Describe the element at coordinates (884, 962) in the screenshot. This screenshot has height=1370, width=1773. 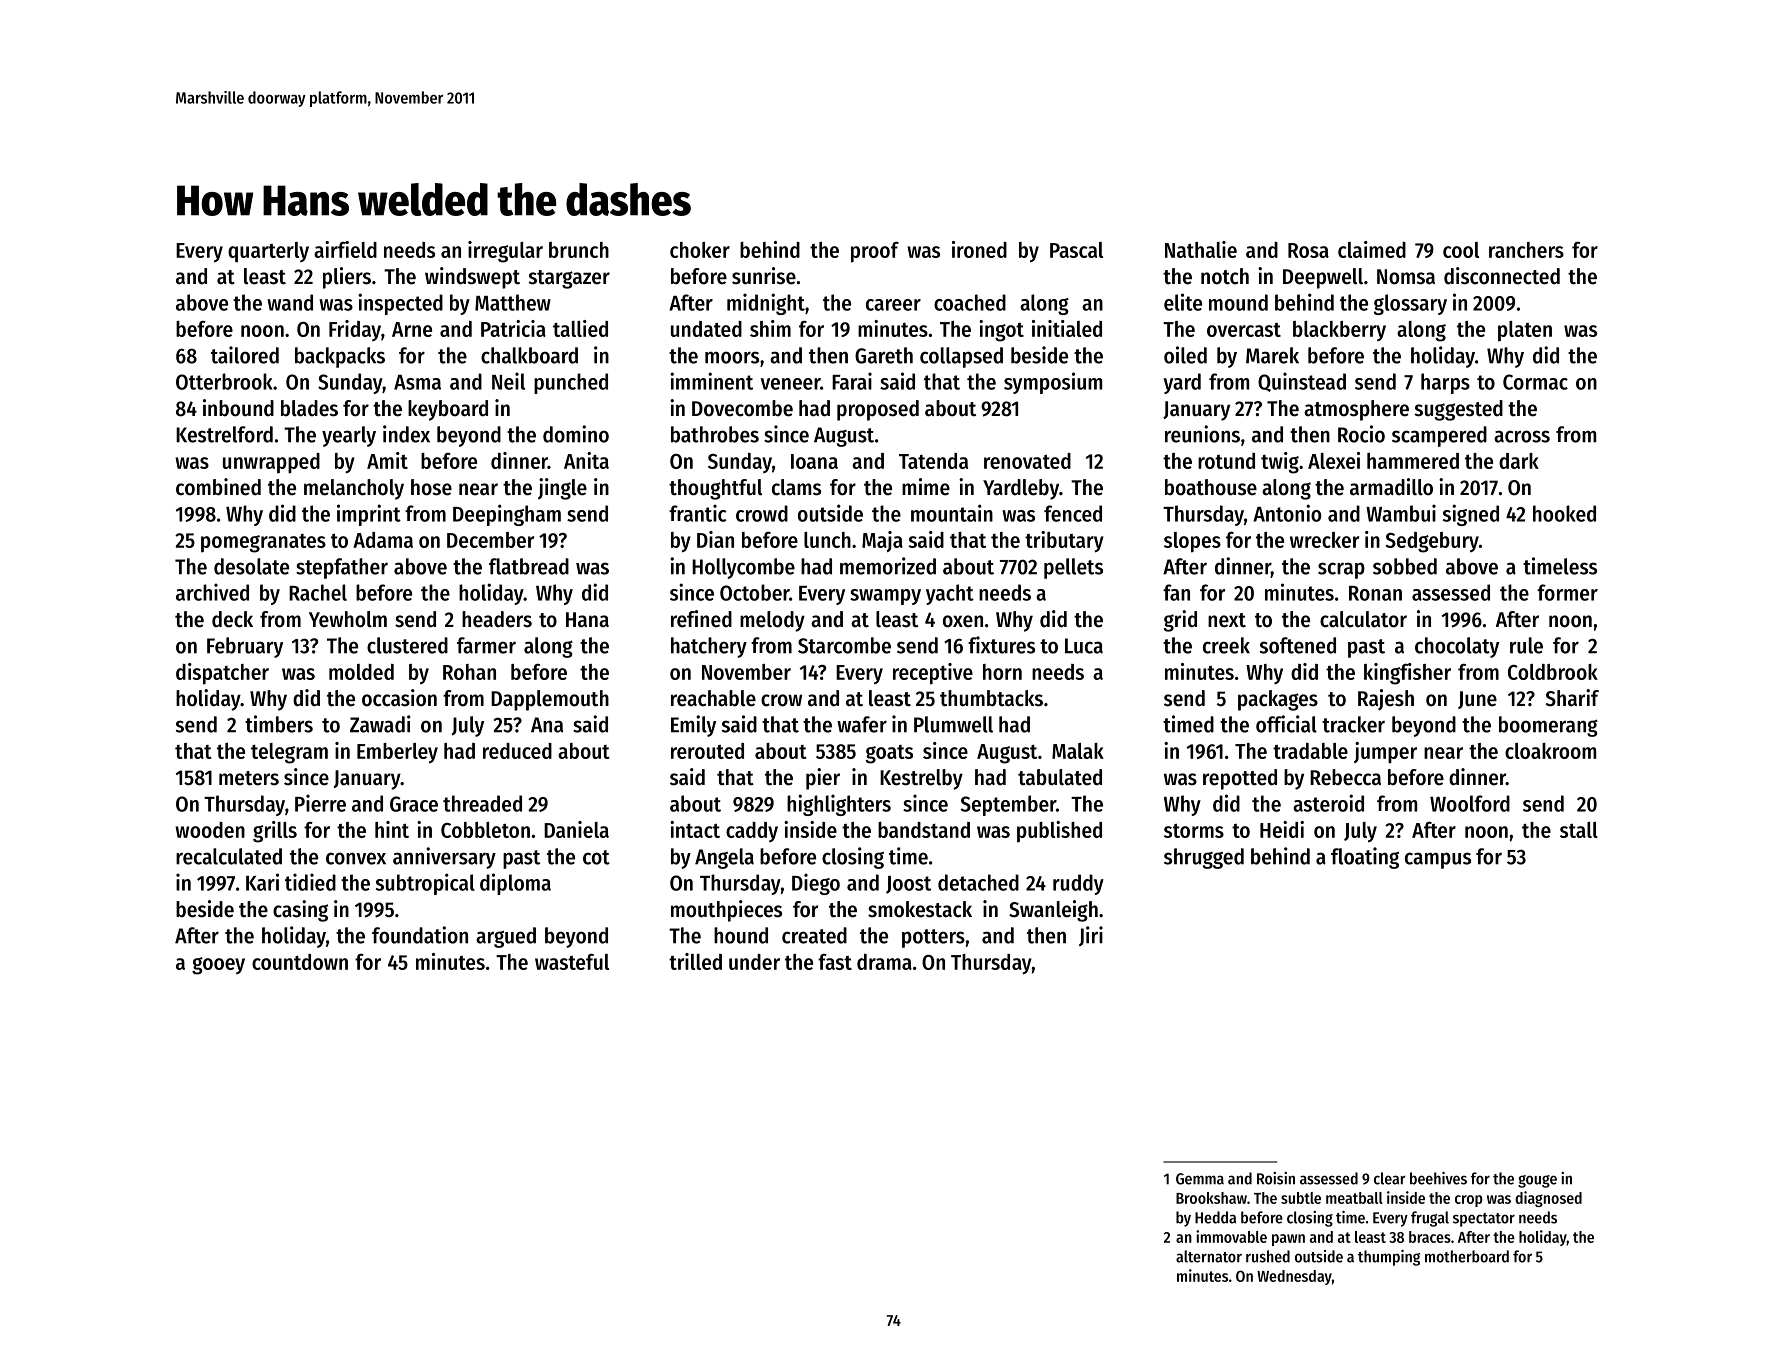
I see `drama` at that location.
